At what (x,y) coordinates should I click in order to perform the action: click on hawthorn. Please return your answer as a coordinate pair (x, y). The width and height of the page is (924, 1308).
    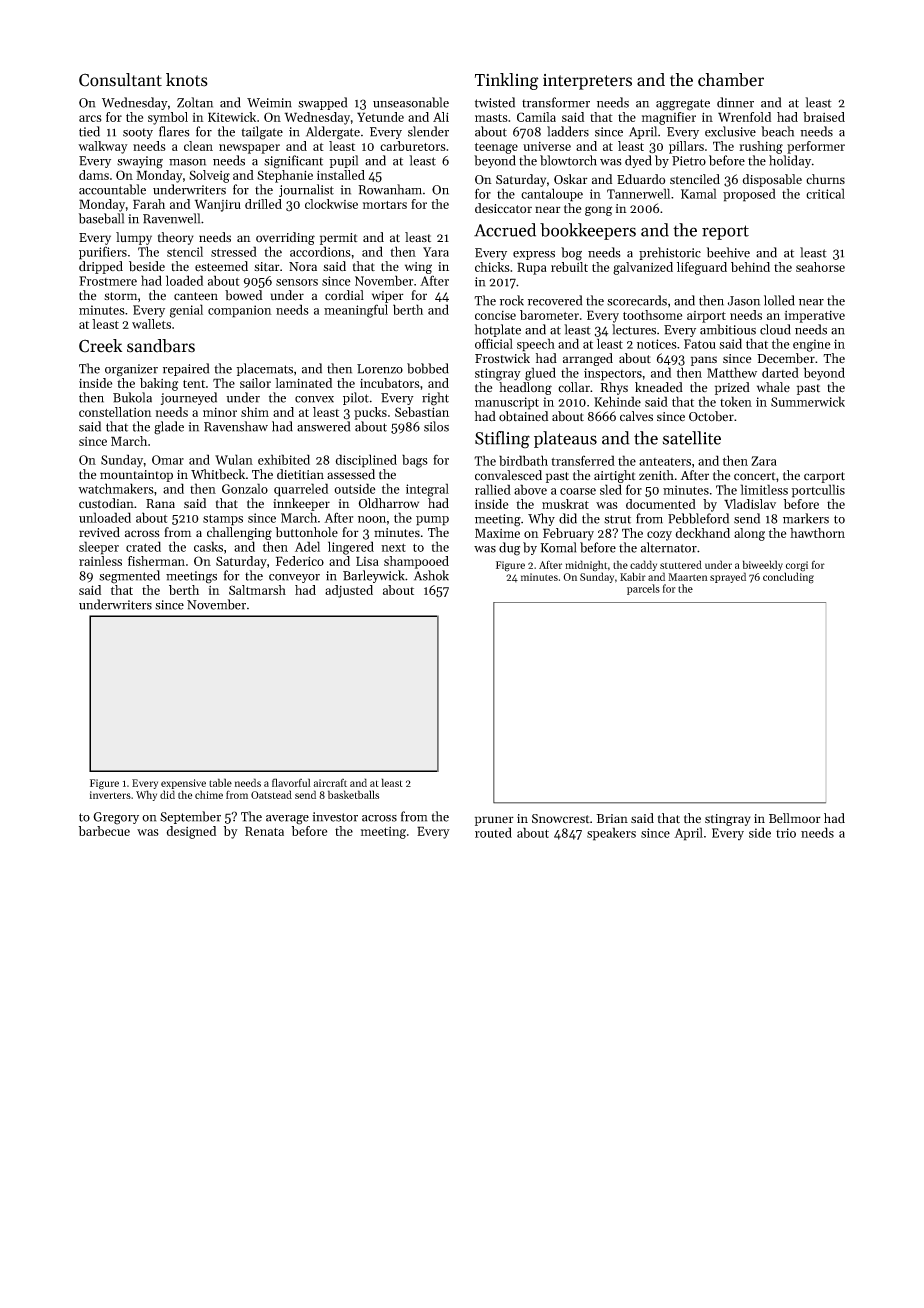
    Looking at the image, I should click on (817, 533).
